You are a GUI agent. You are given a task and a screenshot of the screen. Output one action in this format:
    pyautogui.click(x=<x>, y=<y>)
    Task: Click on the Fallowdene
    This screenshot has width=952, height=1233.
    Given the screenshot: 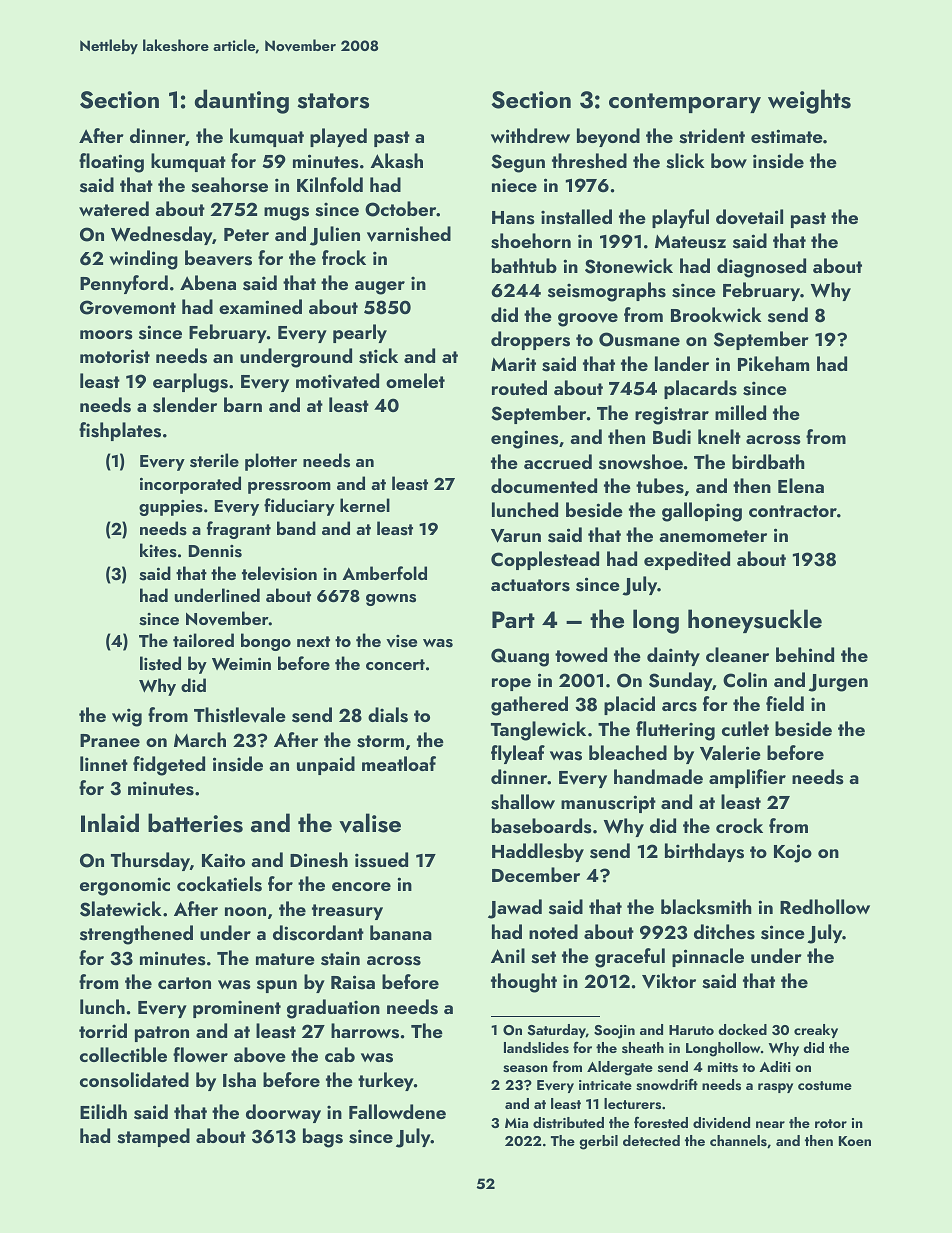 What is the action you would take?
    pyautogui.click(x=397, y=1111)
